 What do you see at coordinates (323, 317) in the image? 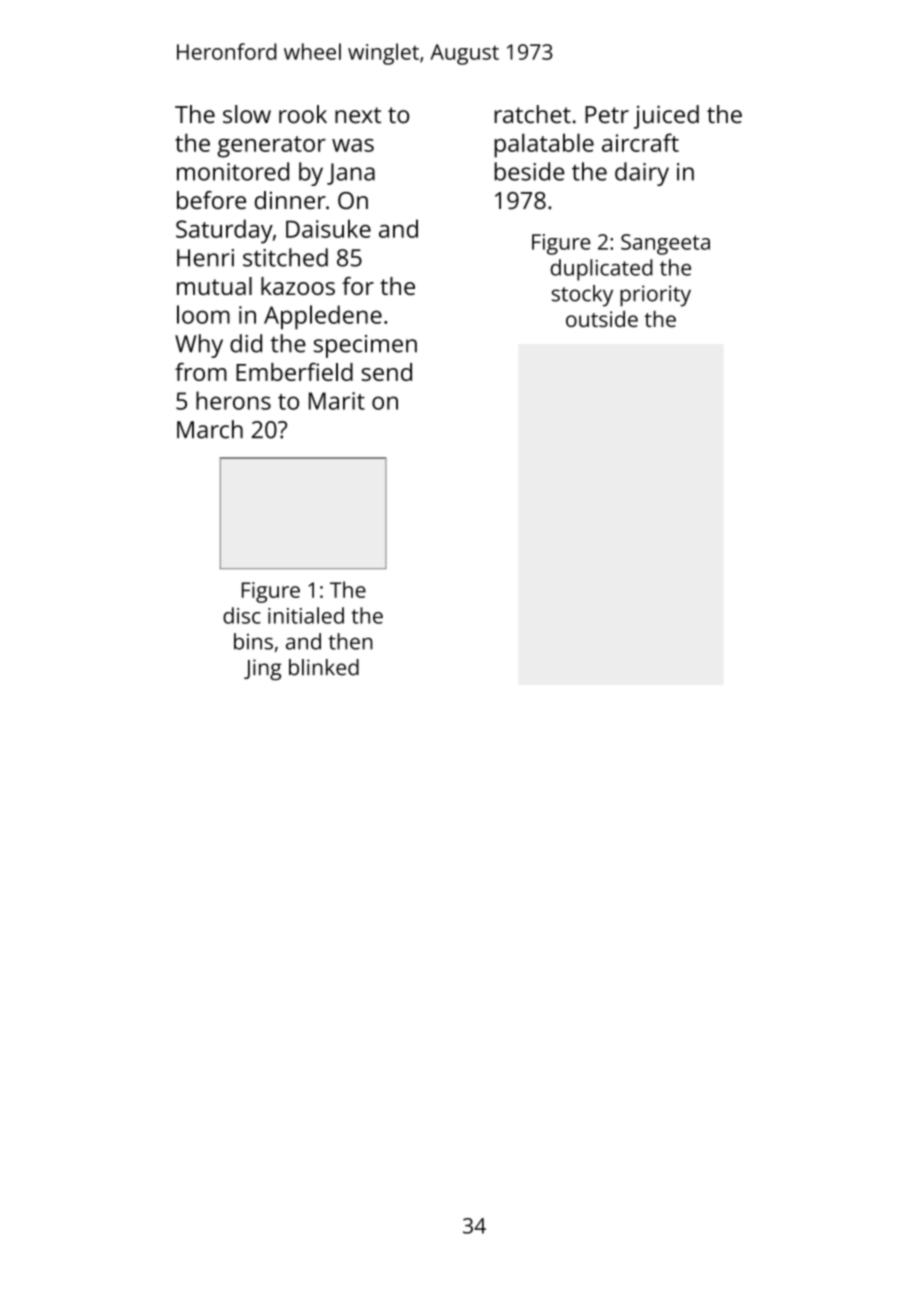
I see `Appledene` at bounding box center [323, 317].
